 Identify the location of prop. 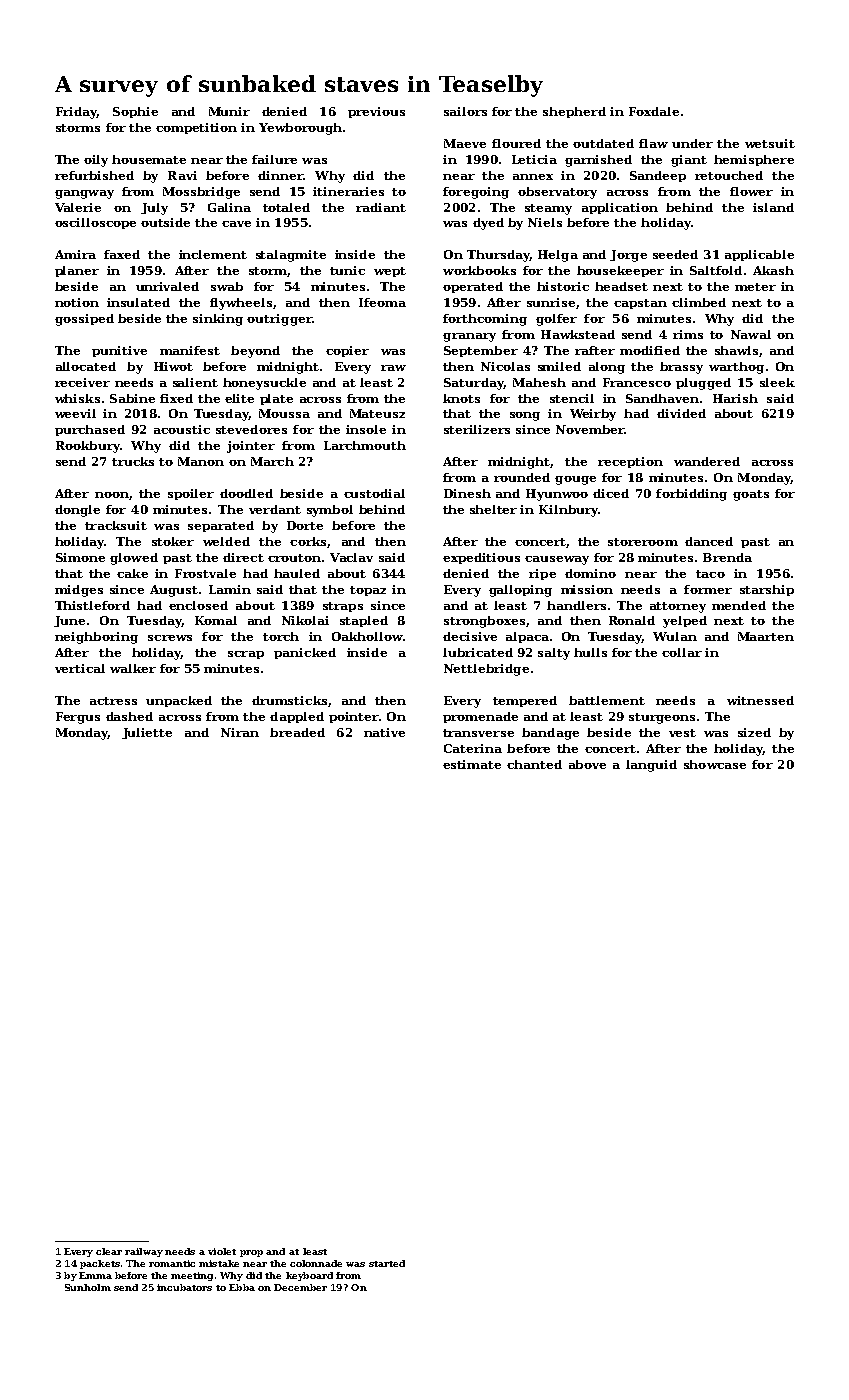
(251, 1253).
